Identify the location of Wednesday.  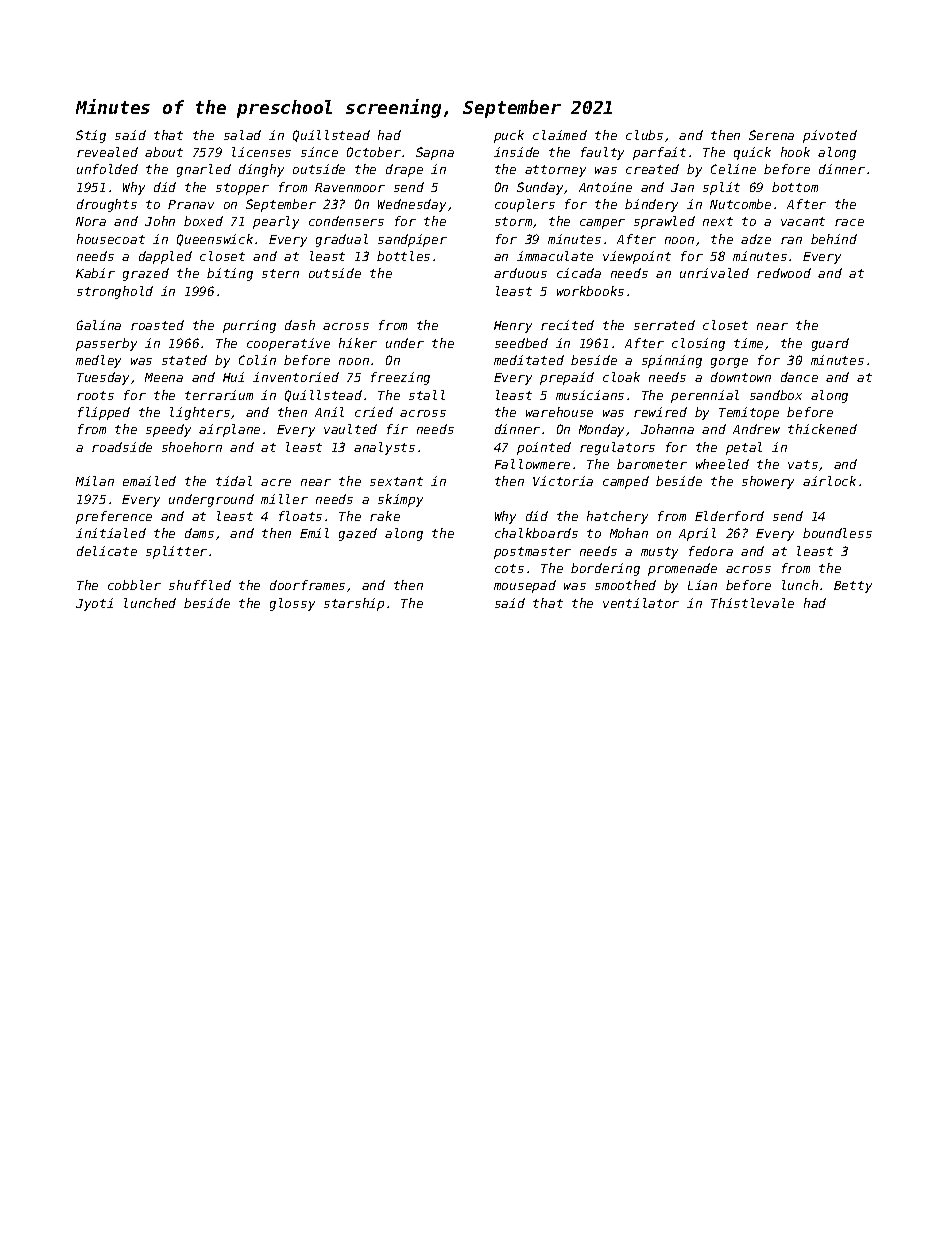
(412, 205).
